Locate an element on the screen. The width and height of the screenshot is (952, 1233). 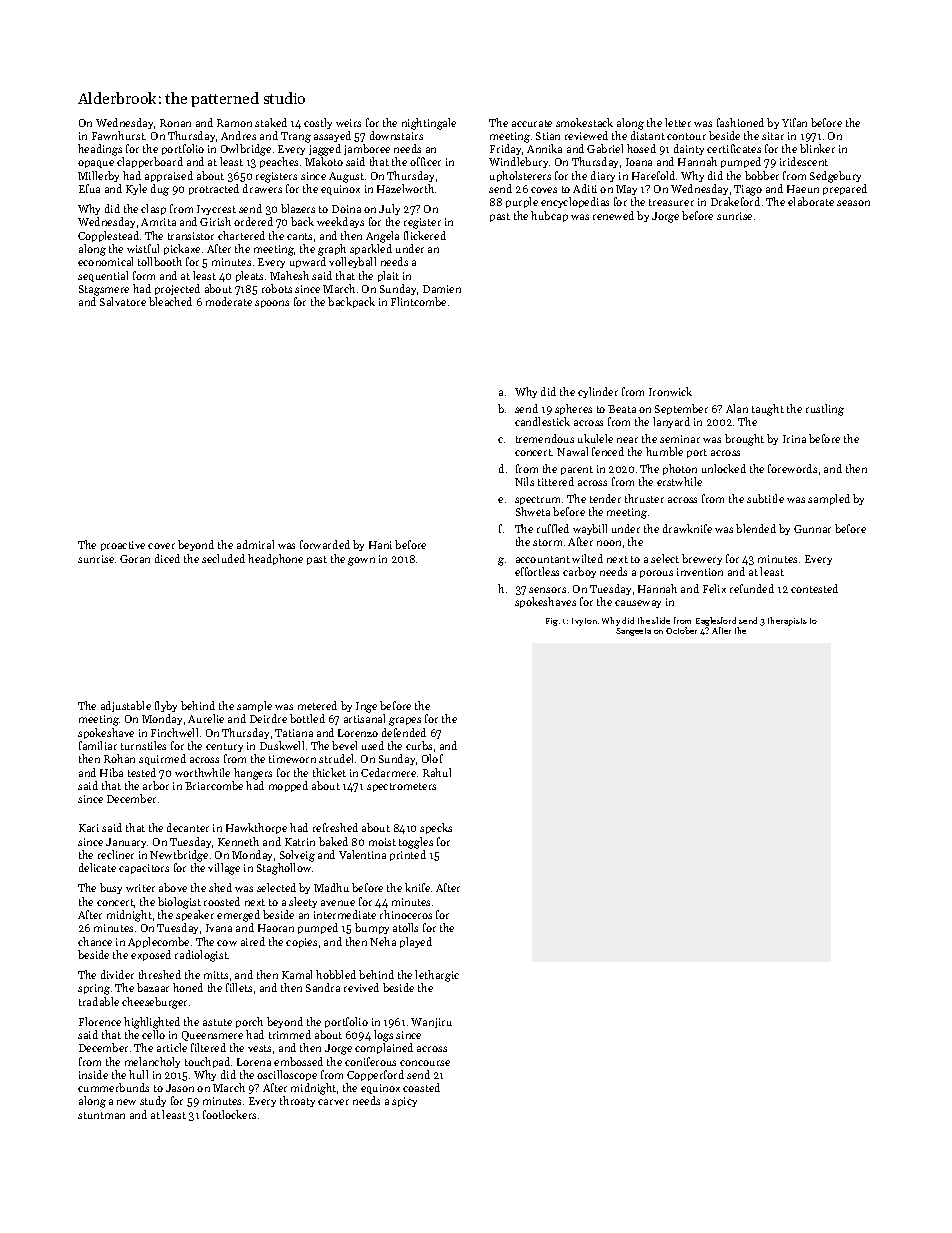
appraised is located at coordinates (169, 176).
